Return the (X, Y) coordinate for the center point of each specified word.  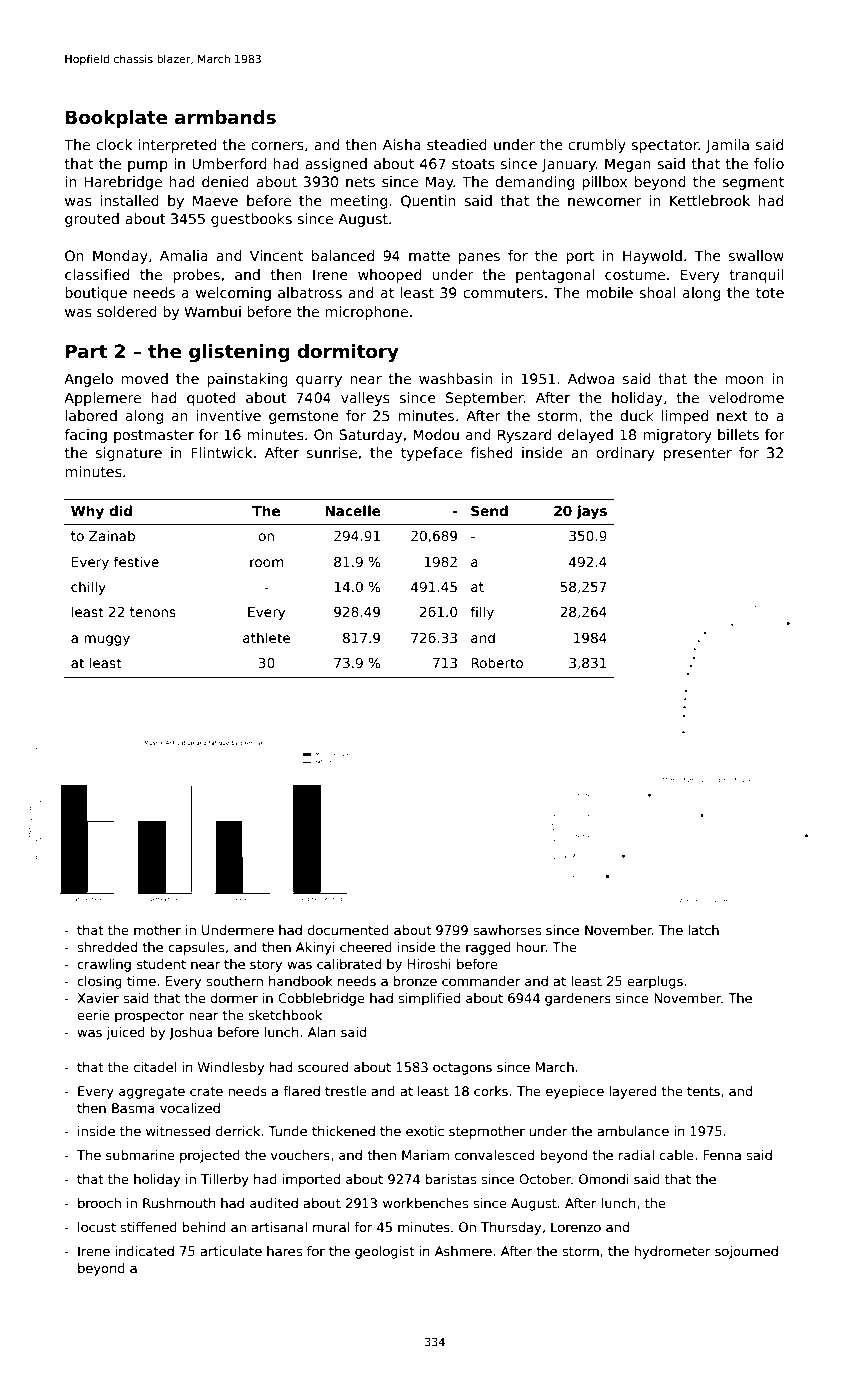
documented (348, 930)
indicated (144, 1251)
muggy (107, 640)
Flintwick (221, 452)
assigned (336, 165)
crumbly (597, 146)
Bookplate (116, 119)
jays (591, 512)
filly (482, 613)
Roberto (497, 662)
